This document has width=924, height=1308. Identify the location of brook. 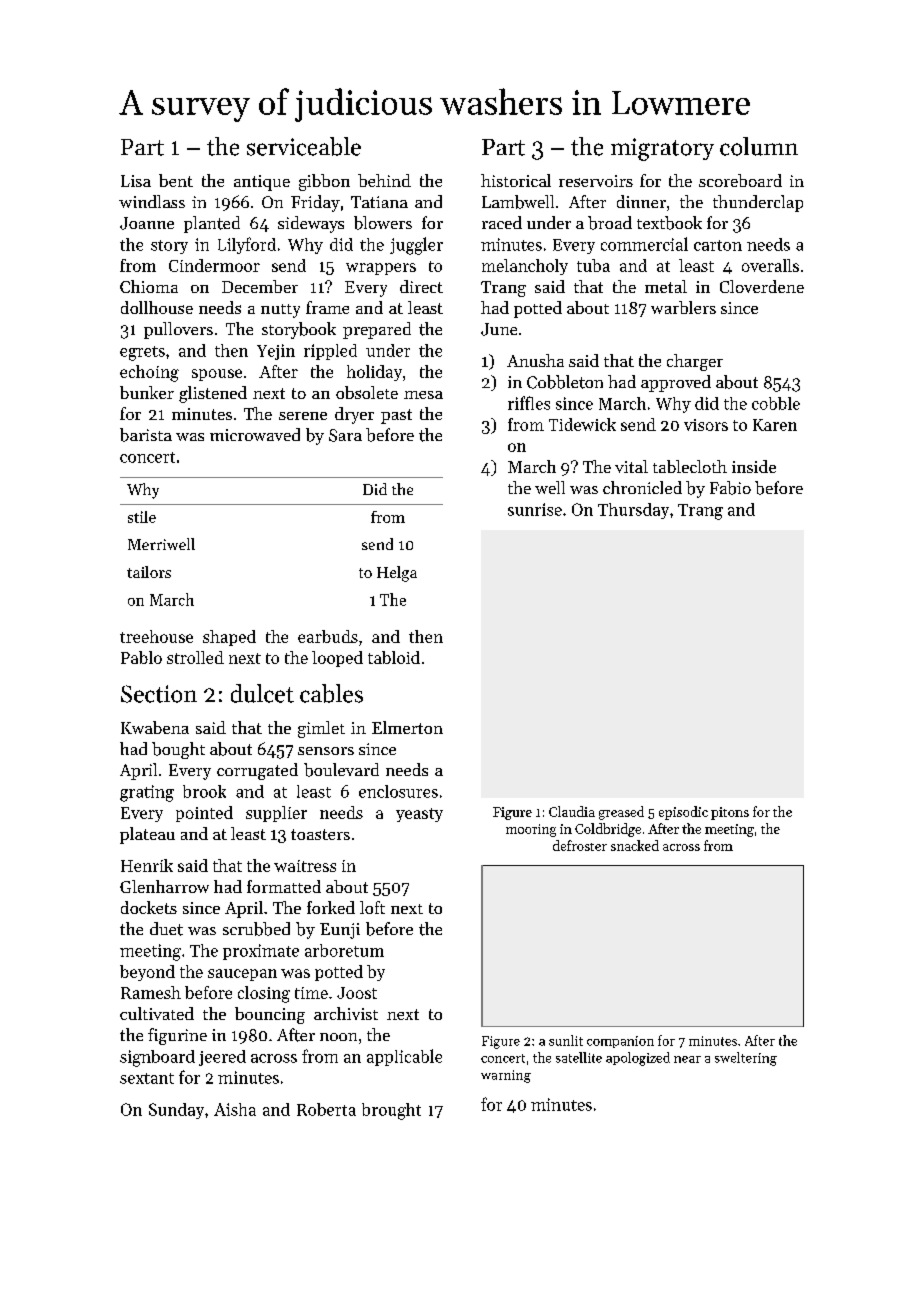
(204, 791).
